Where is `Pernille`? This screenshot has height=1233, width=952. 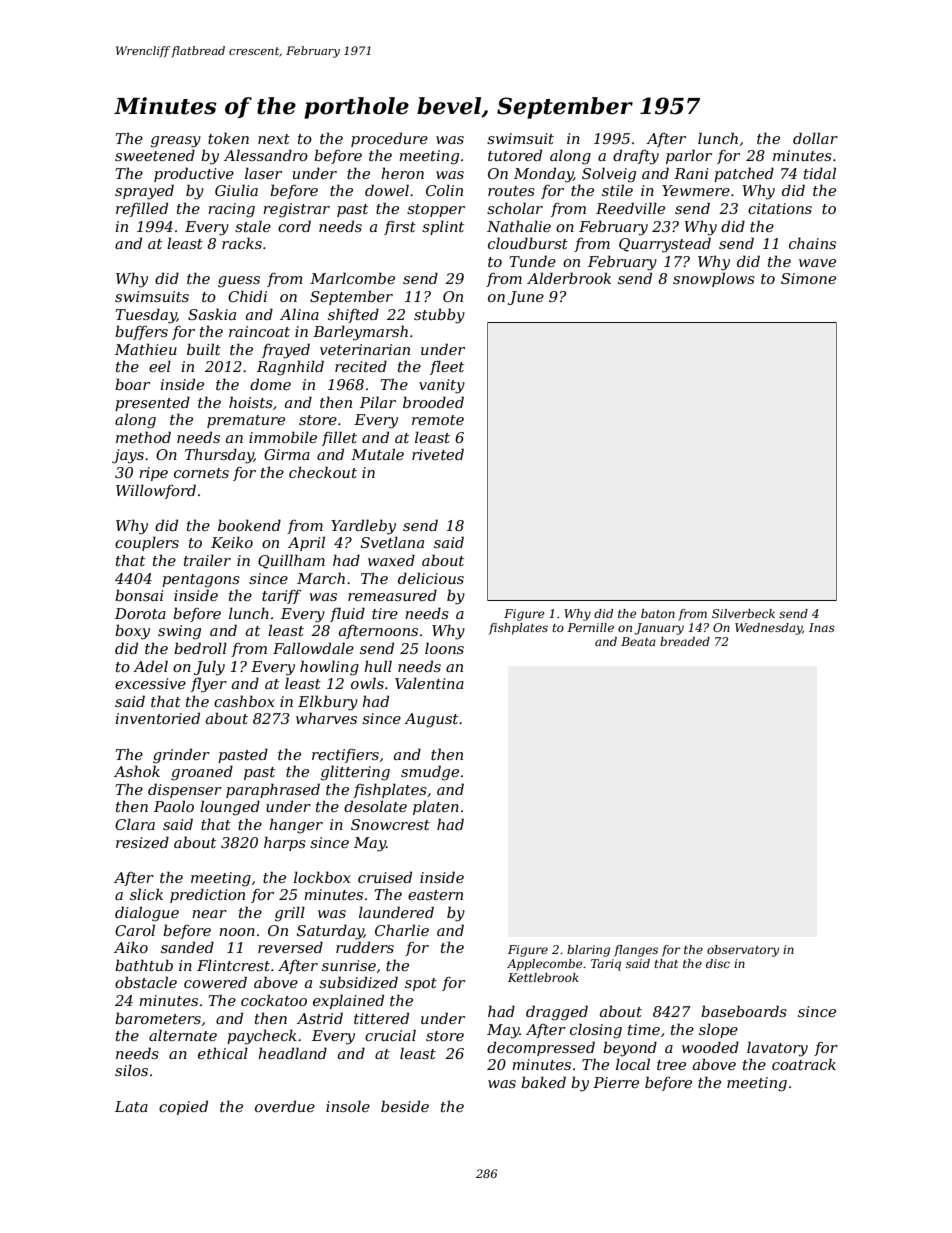
Pernille is located at coordinates (590, 627).
